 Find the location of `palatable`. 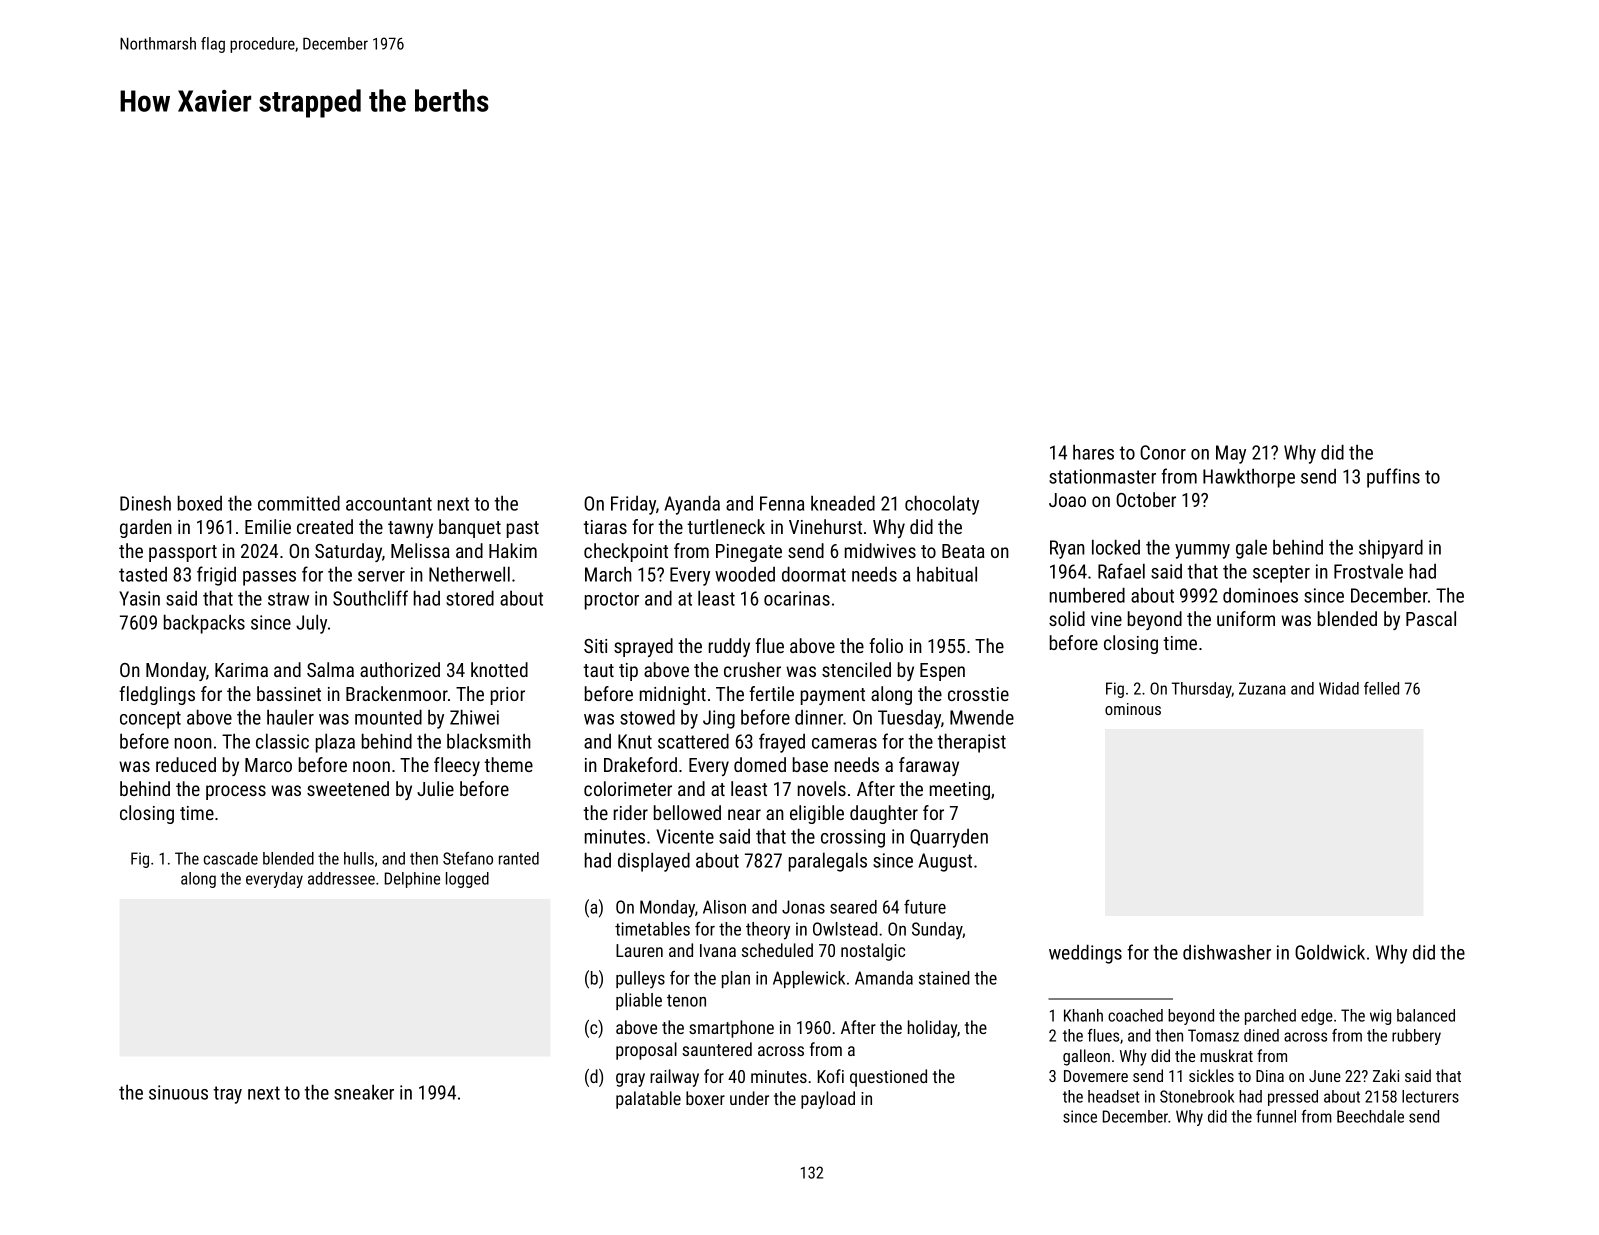

palatable is located at coordinates (648, 1100).
